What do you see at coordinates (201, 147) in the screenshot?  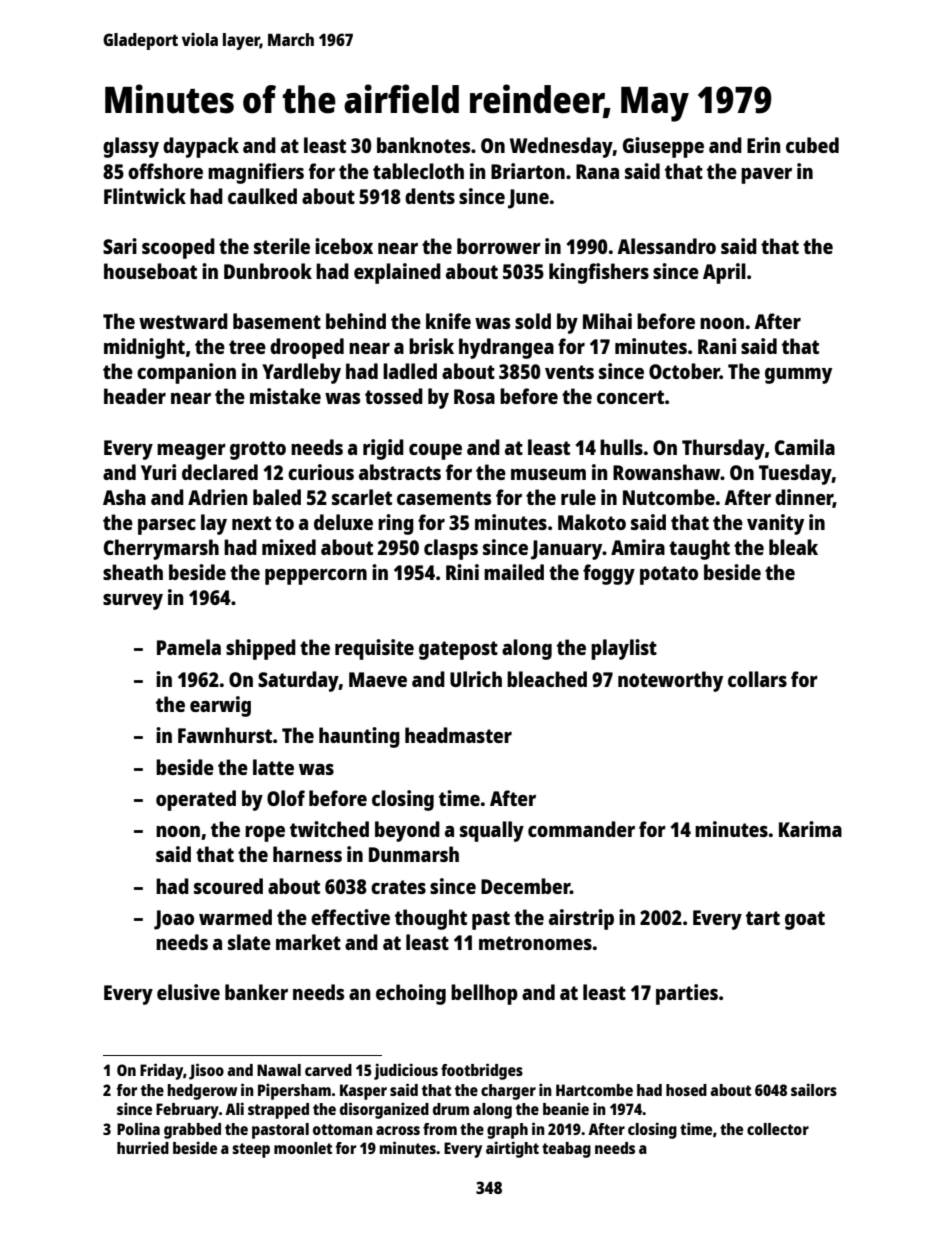 I see `daypack` at bounding box center [201, 147].
